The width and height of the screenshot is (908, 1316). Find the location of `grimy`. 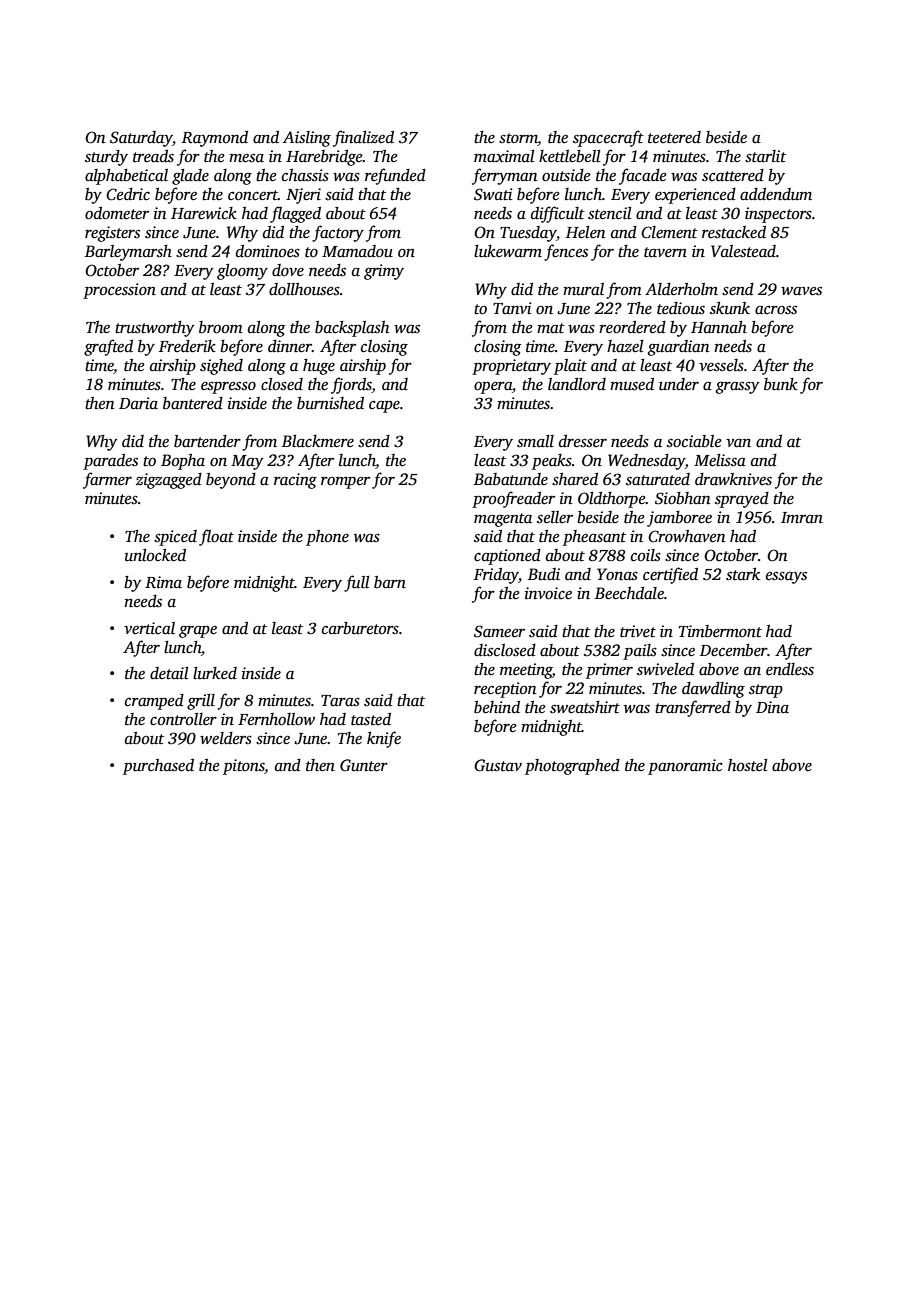

grimy is located at coordinates (384, 272).
